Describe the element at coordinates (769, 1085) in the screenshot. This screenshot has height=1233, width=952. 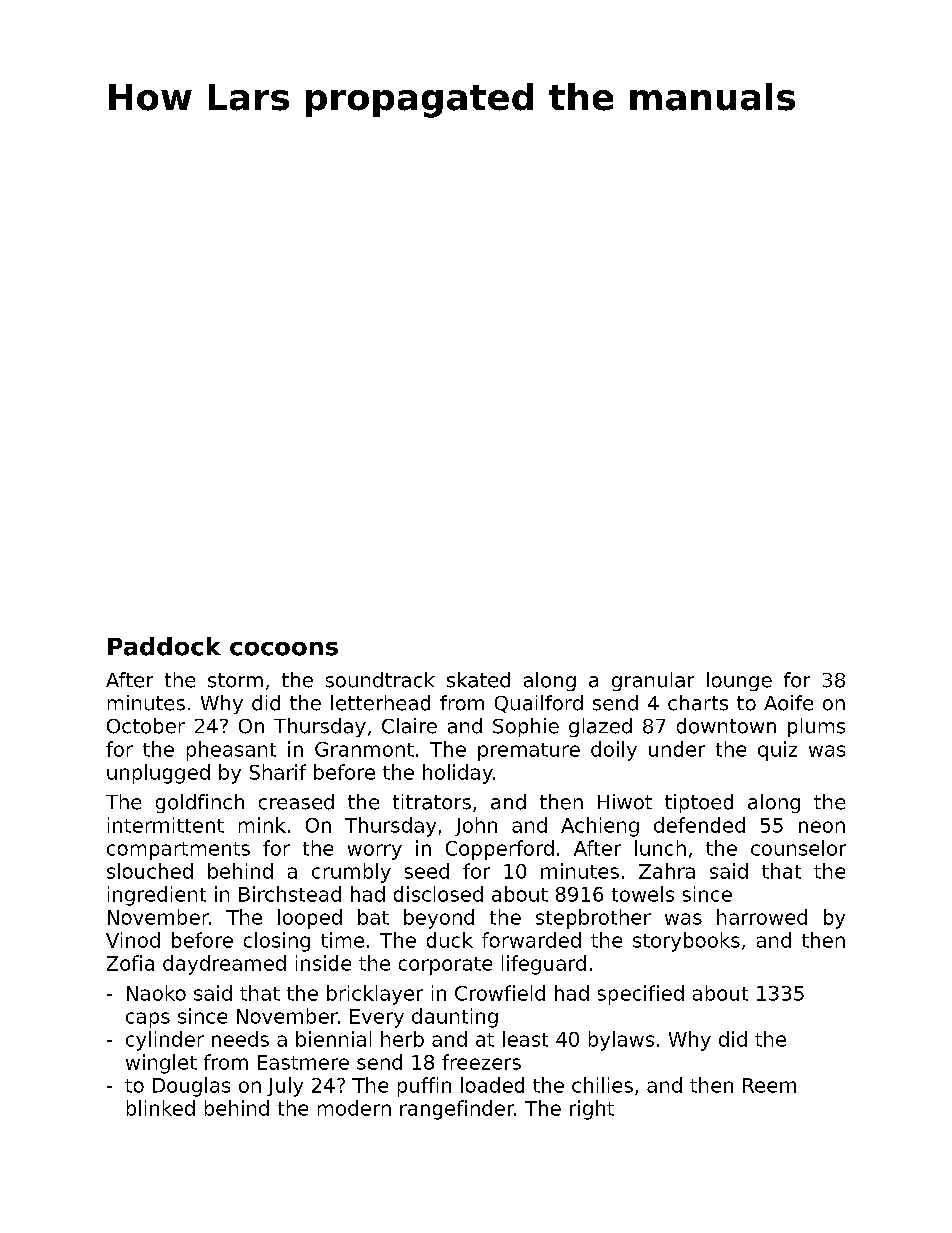
I see `Reem` at that location.
